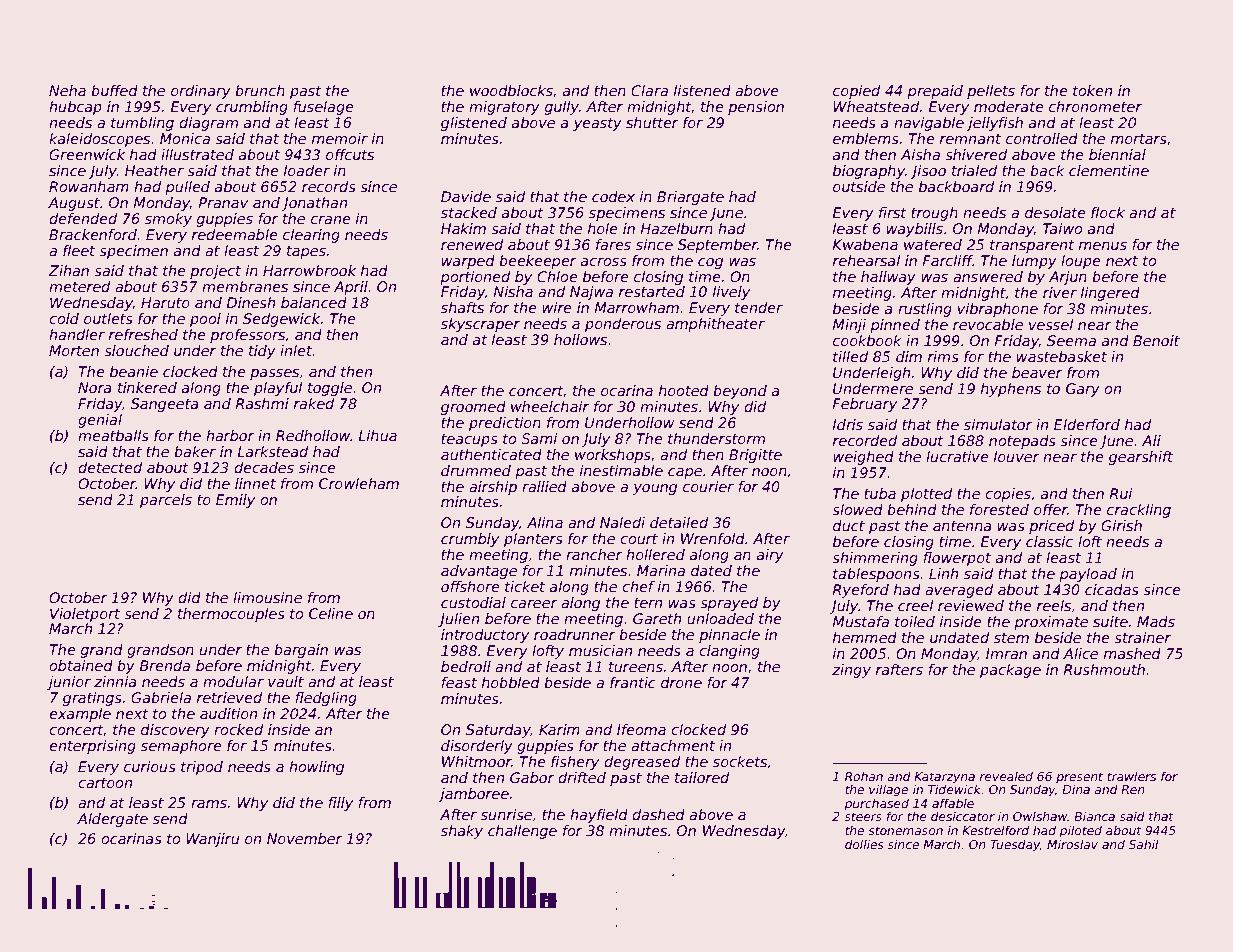 Image resolution: width=1233 pixels, height=952 pixels. What do you see at coordinates (1110, 294) in the screenshot?
I see `lingered` at bounding box center [1110, 294].
